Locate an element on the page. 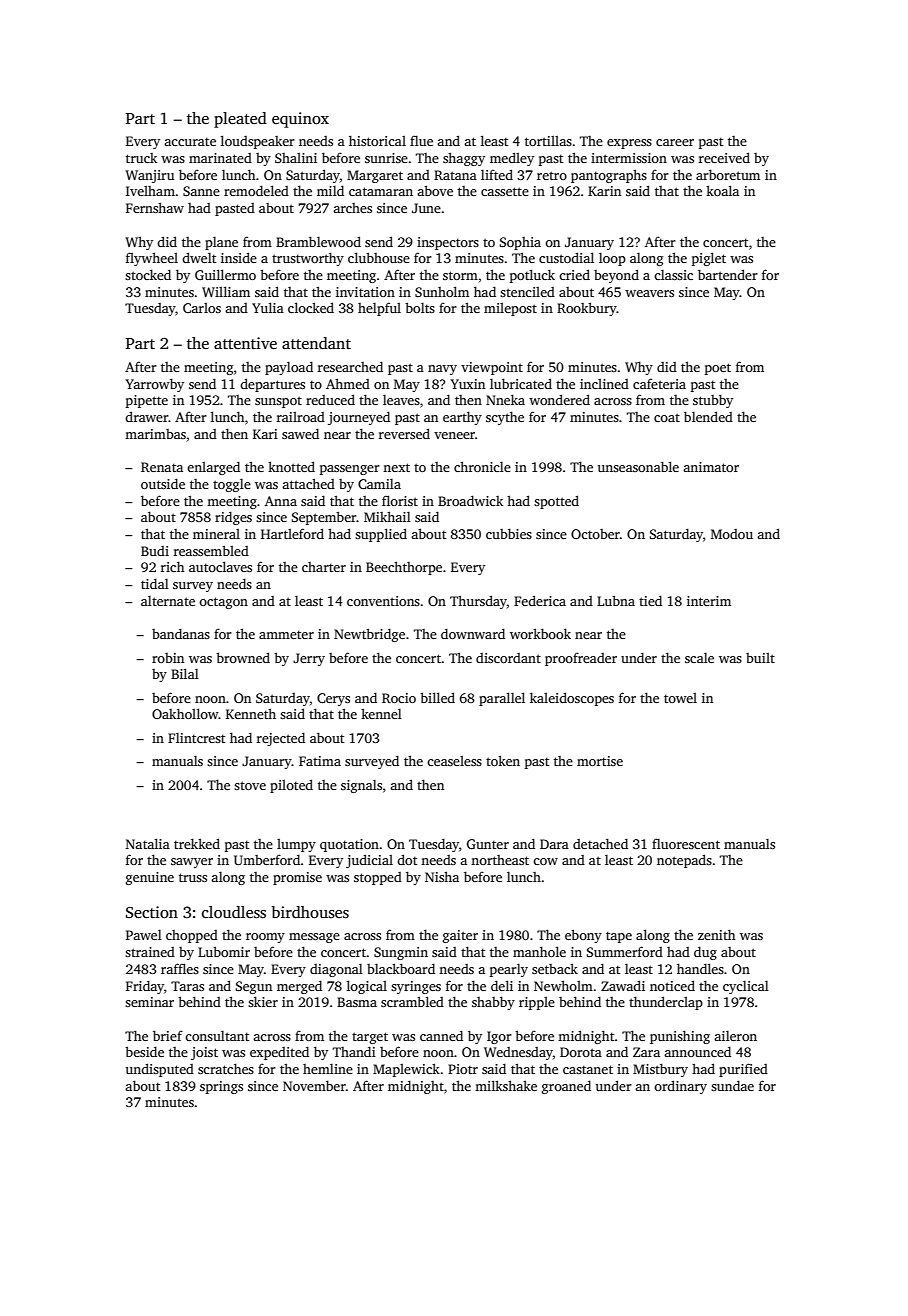 This page has height=1316, width=908. zenith is located at coordinates (716, 934).
